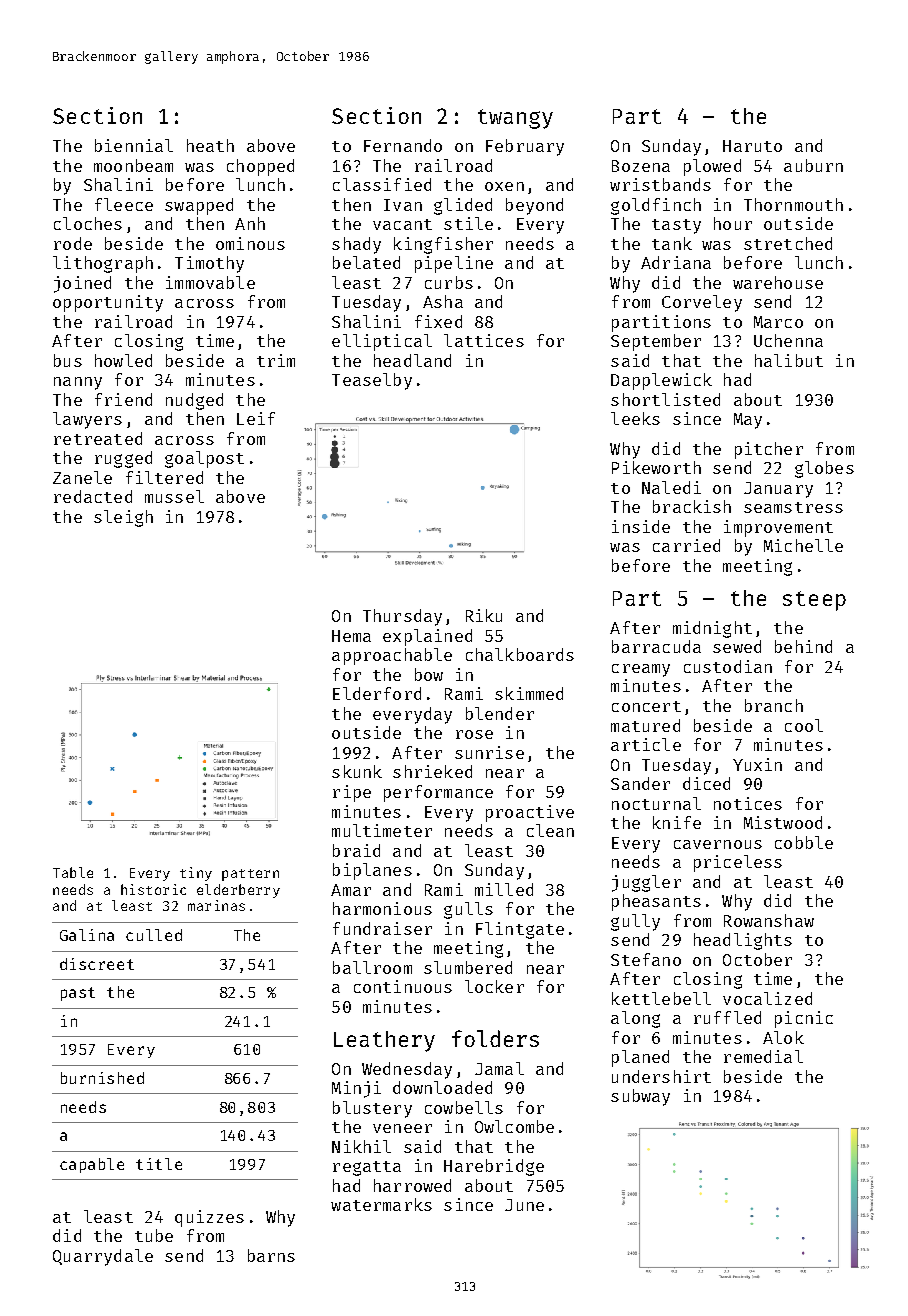 The width and height of the image is (908, 1316). I want to click on biennial, so click(134, 145).
